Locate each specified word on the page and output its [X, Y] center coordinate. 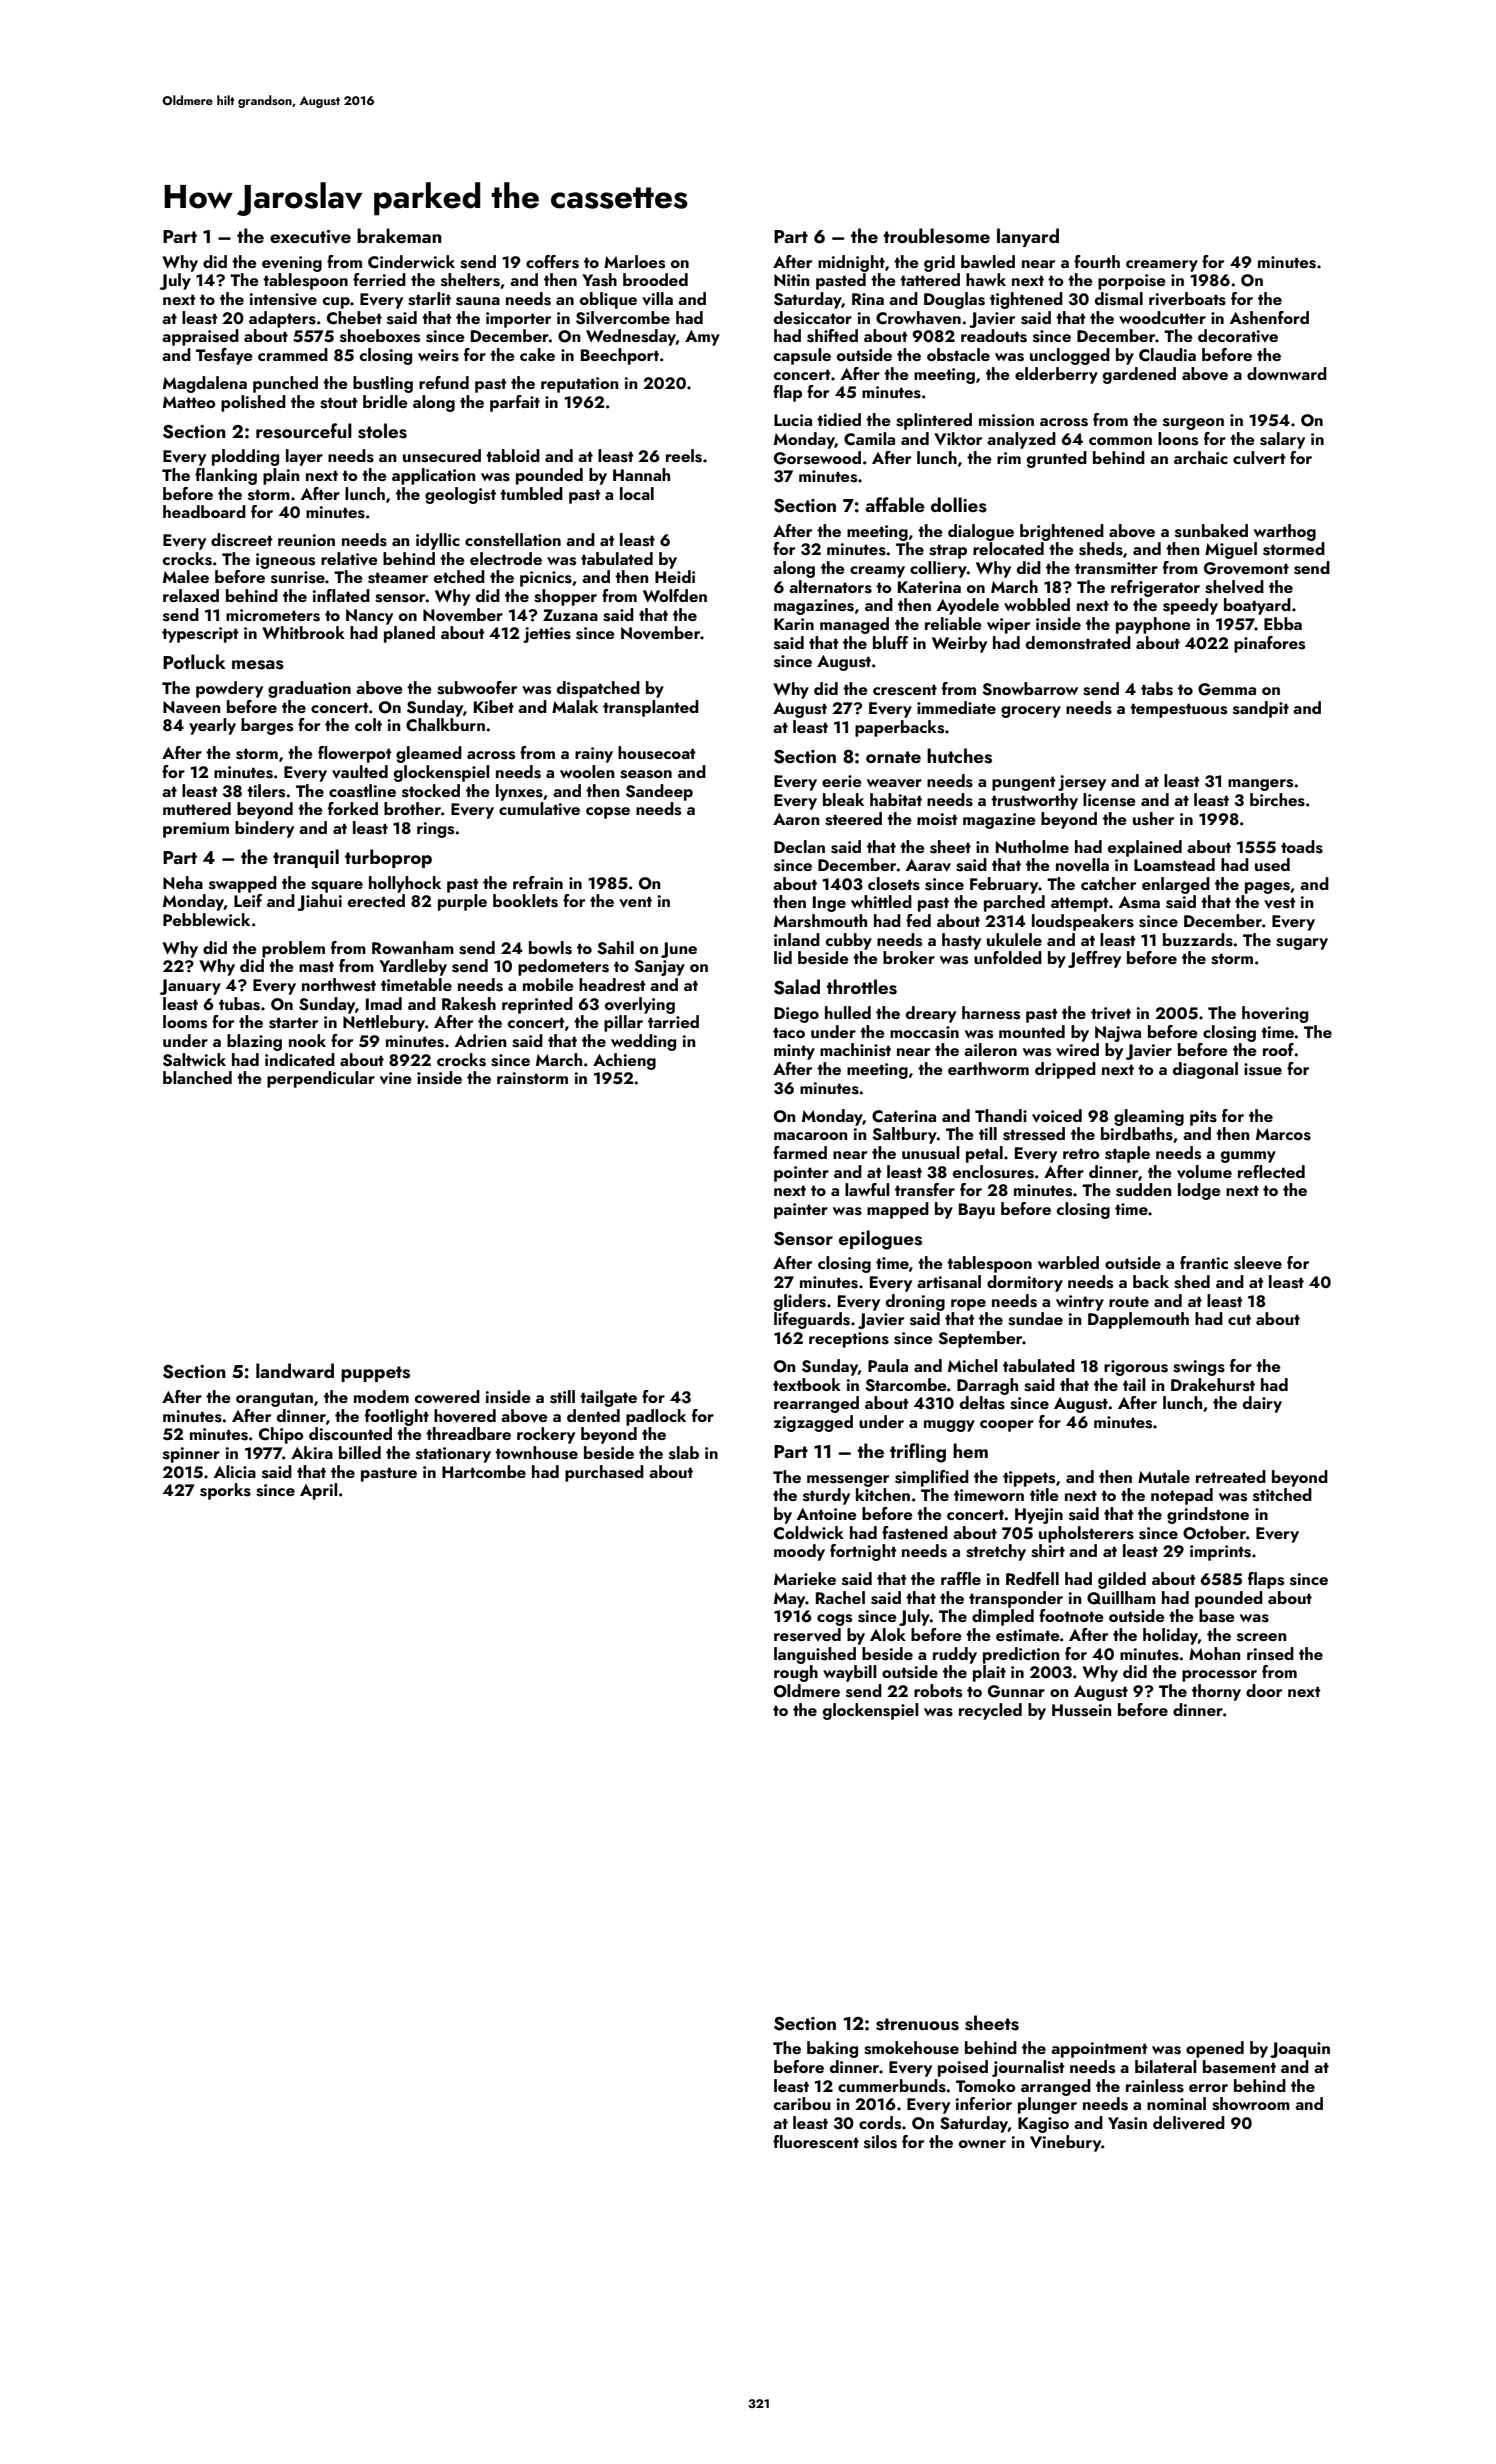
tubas [239, 1004]
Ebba [1283, 623]
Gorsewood [817, 458]
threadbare [468, 1433]
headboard [204, 511]
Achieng [624, 1061]
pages [1267, 888]
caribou [802, 2103]
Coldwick [809, 1533]
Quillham [1121, 1598]
